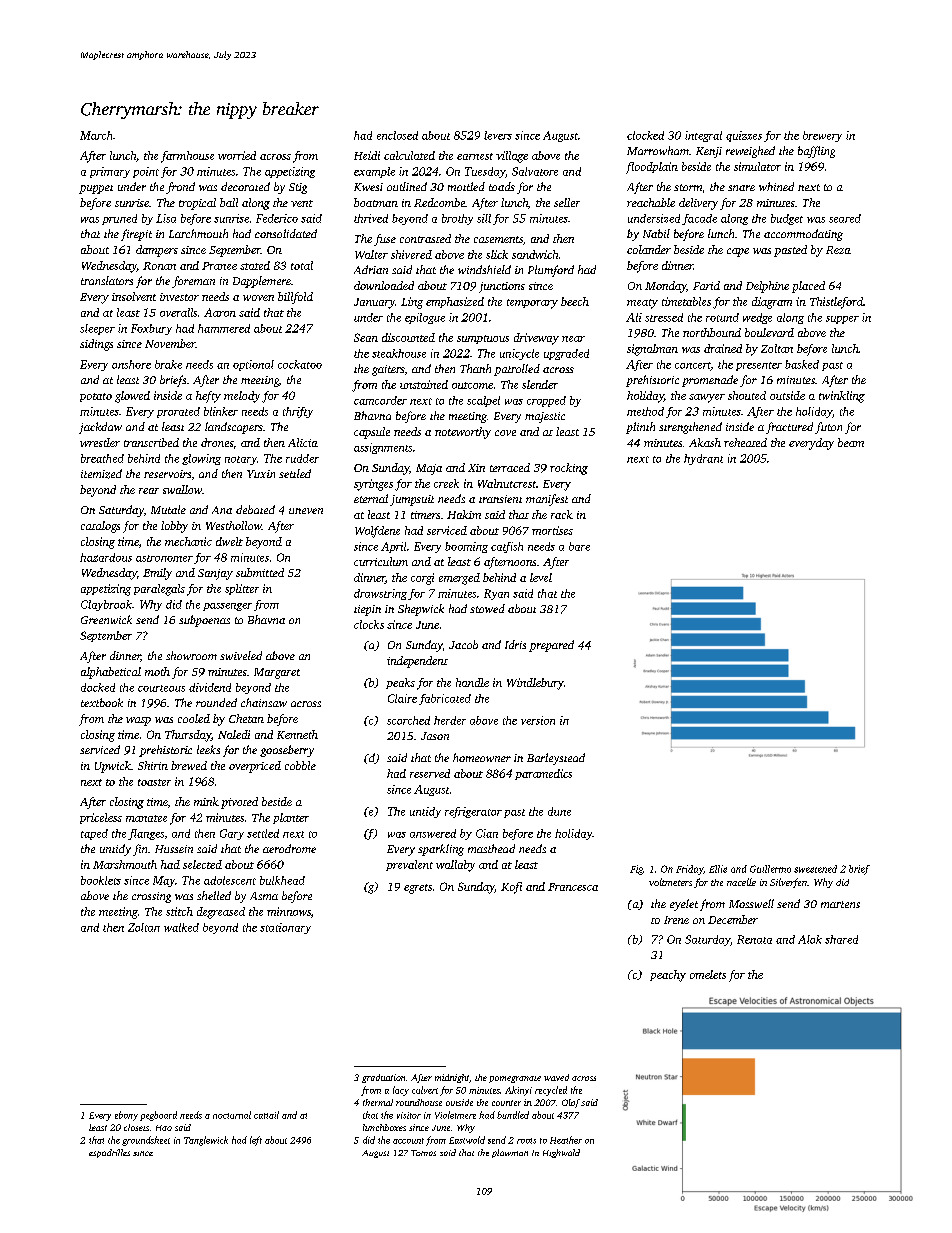 Image resolution: width=952 pixels, height=1233 pixels. Describe the element at coordinates (167, 474) in the screenshot. I see `reservoirs` at that location.
